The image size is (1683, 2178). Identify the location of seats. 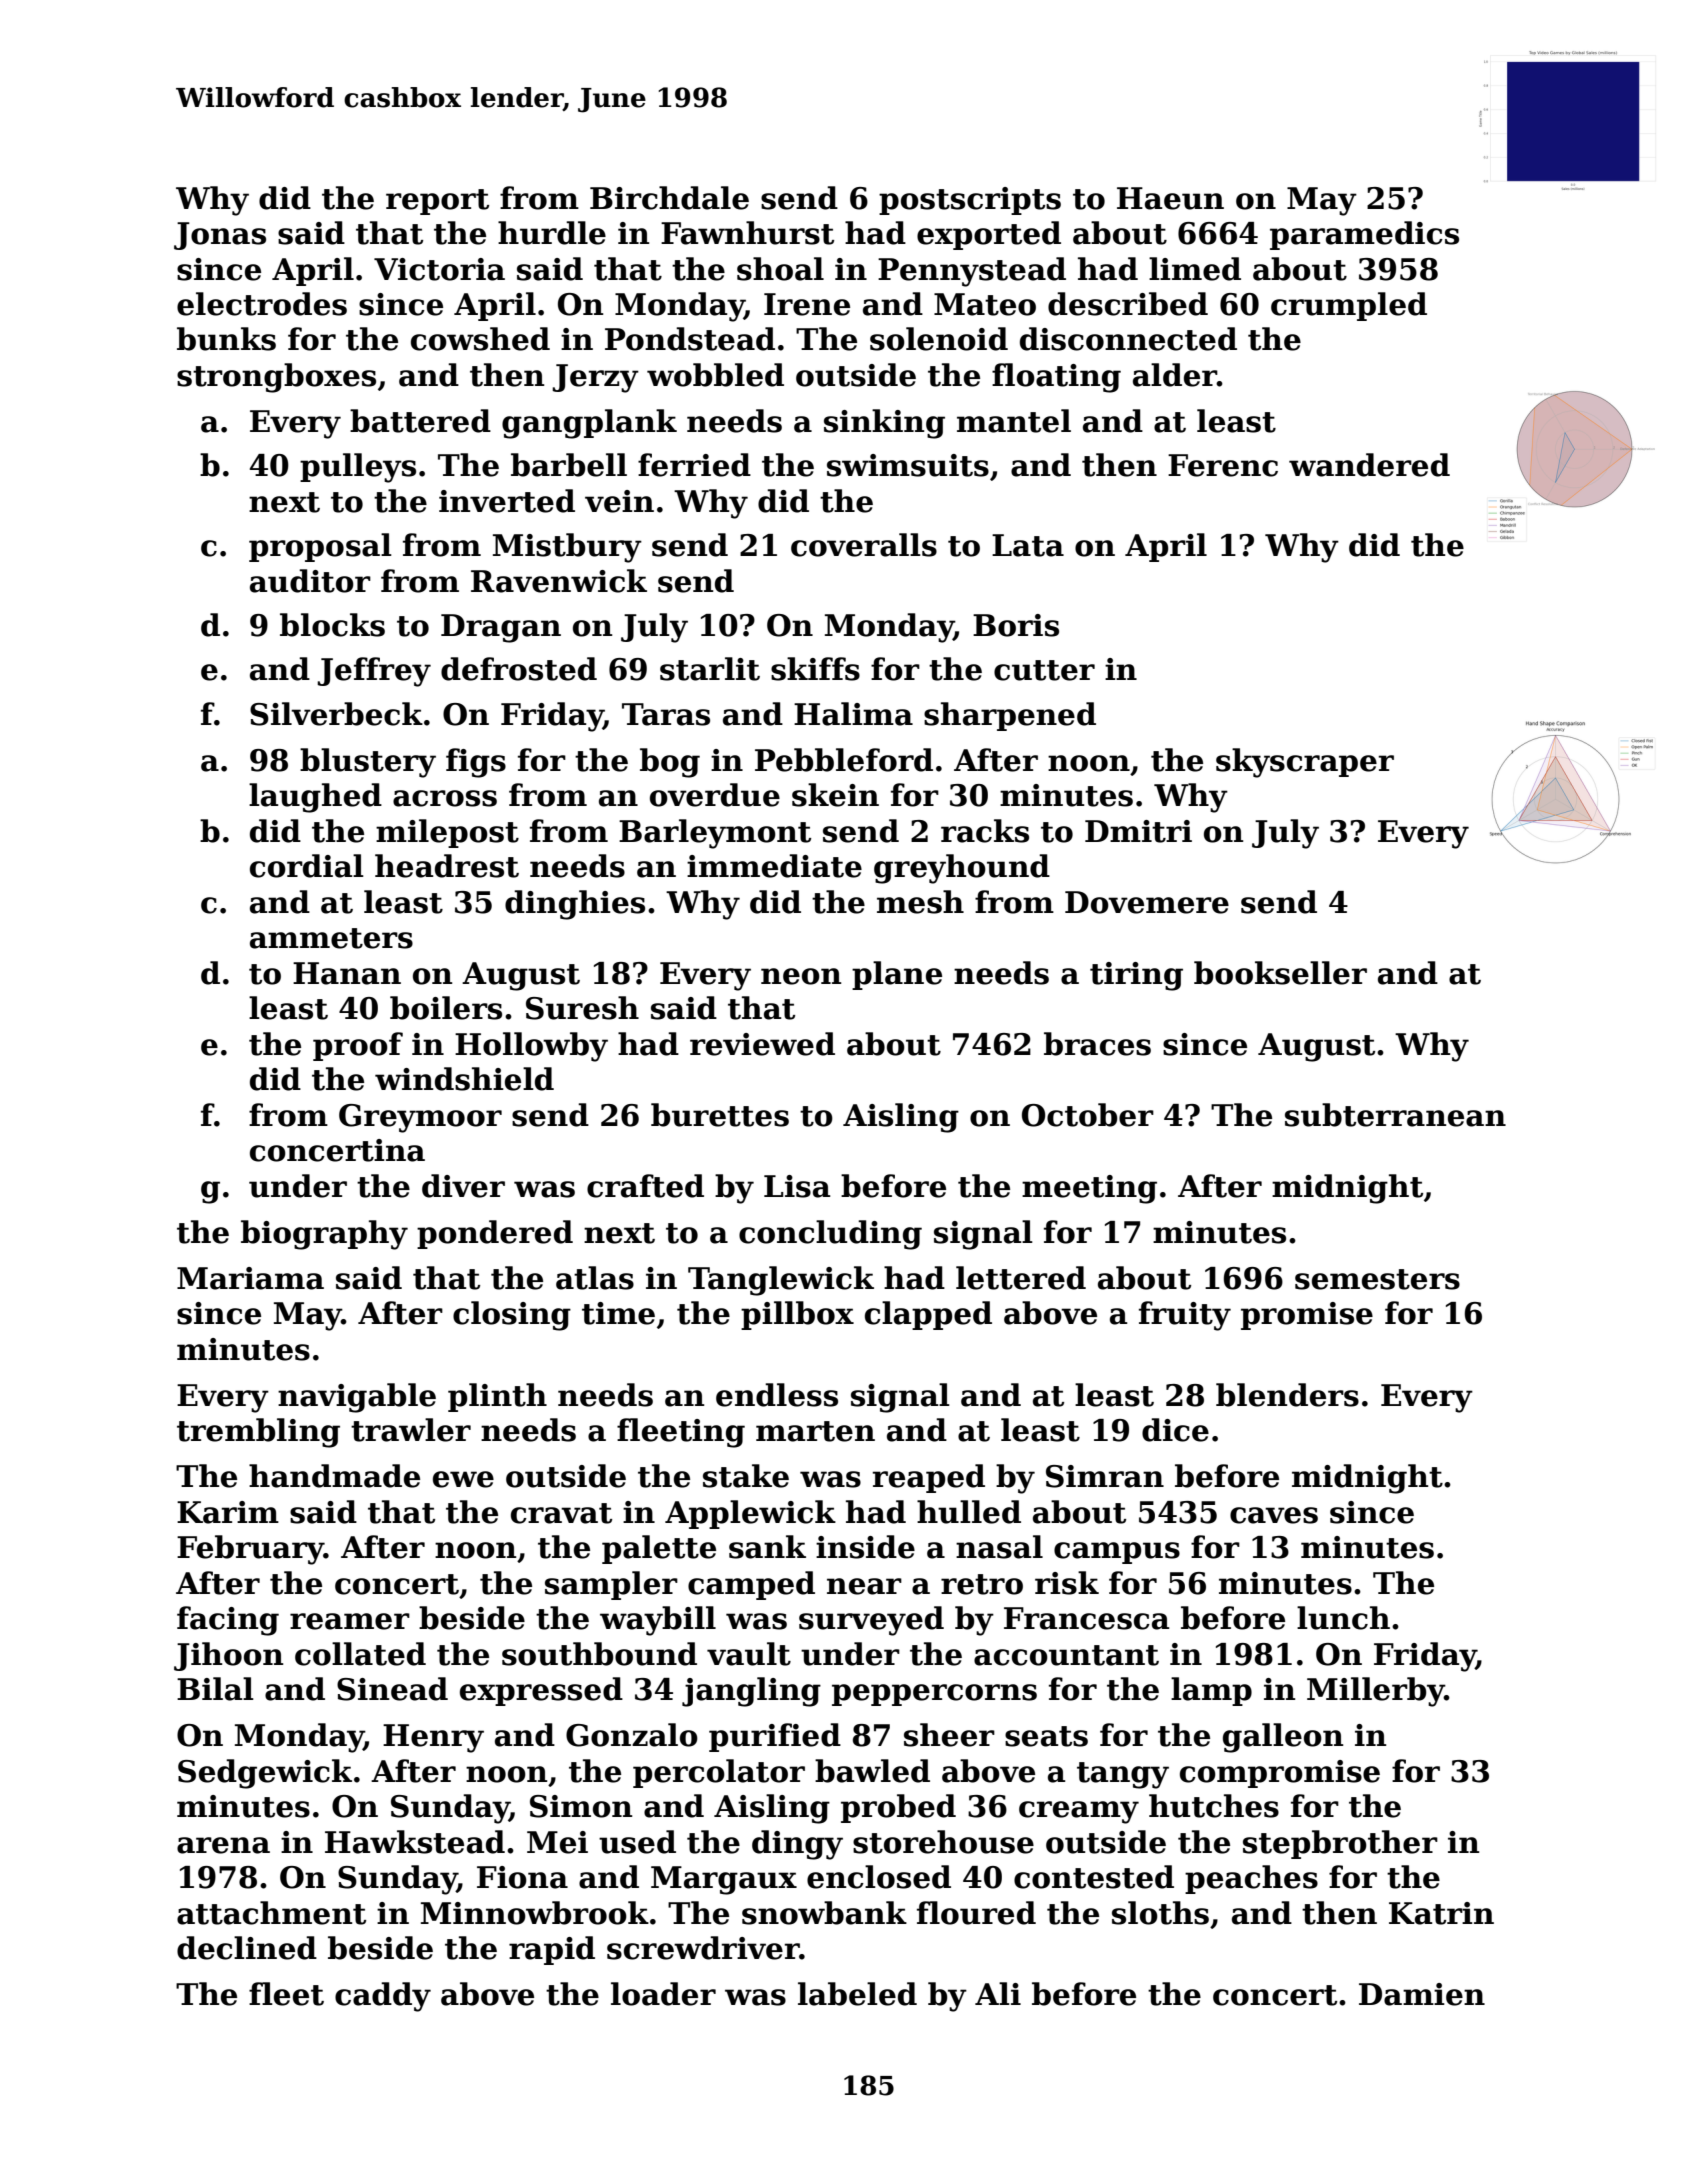
(1046, 1736).
